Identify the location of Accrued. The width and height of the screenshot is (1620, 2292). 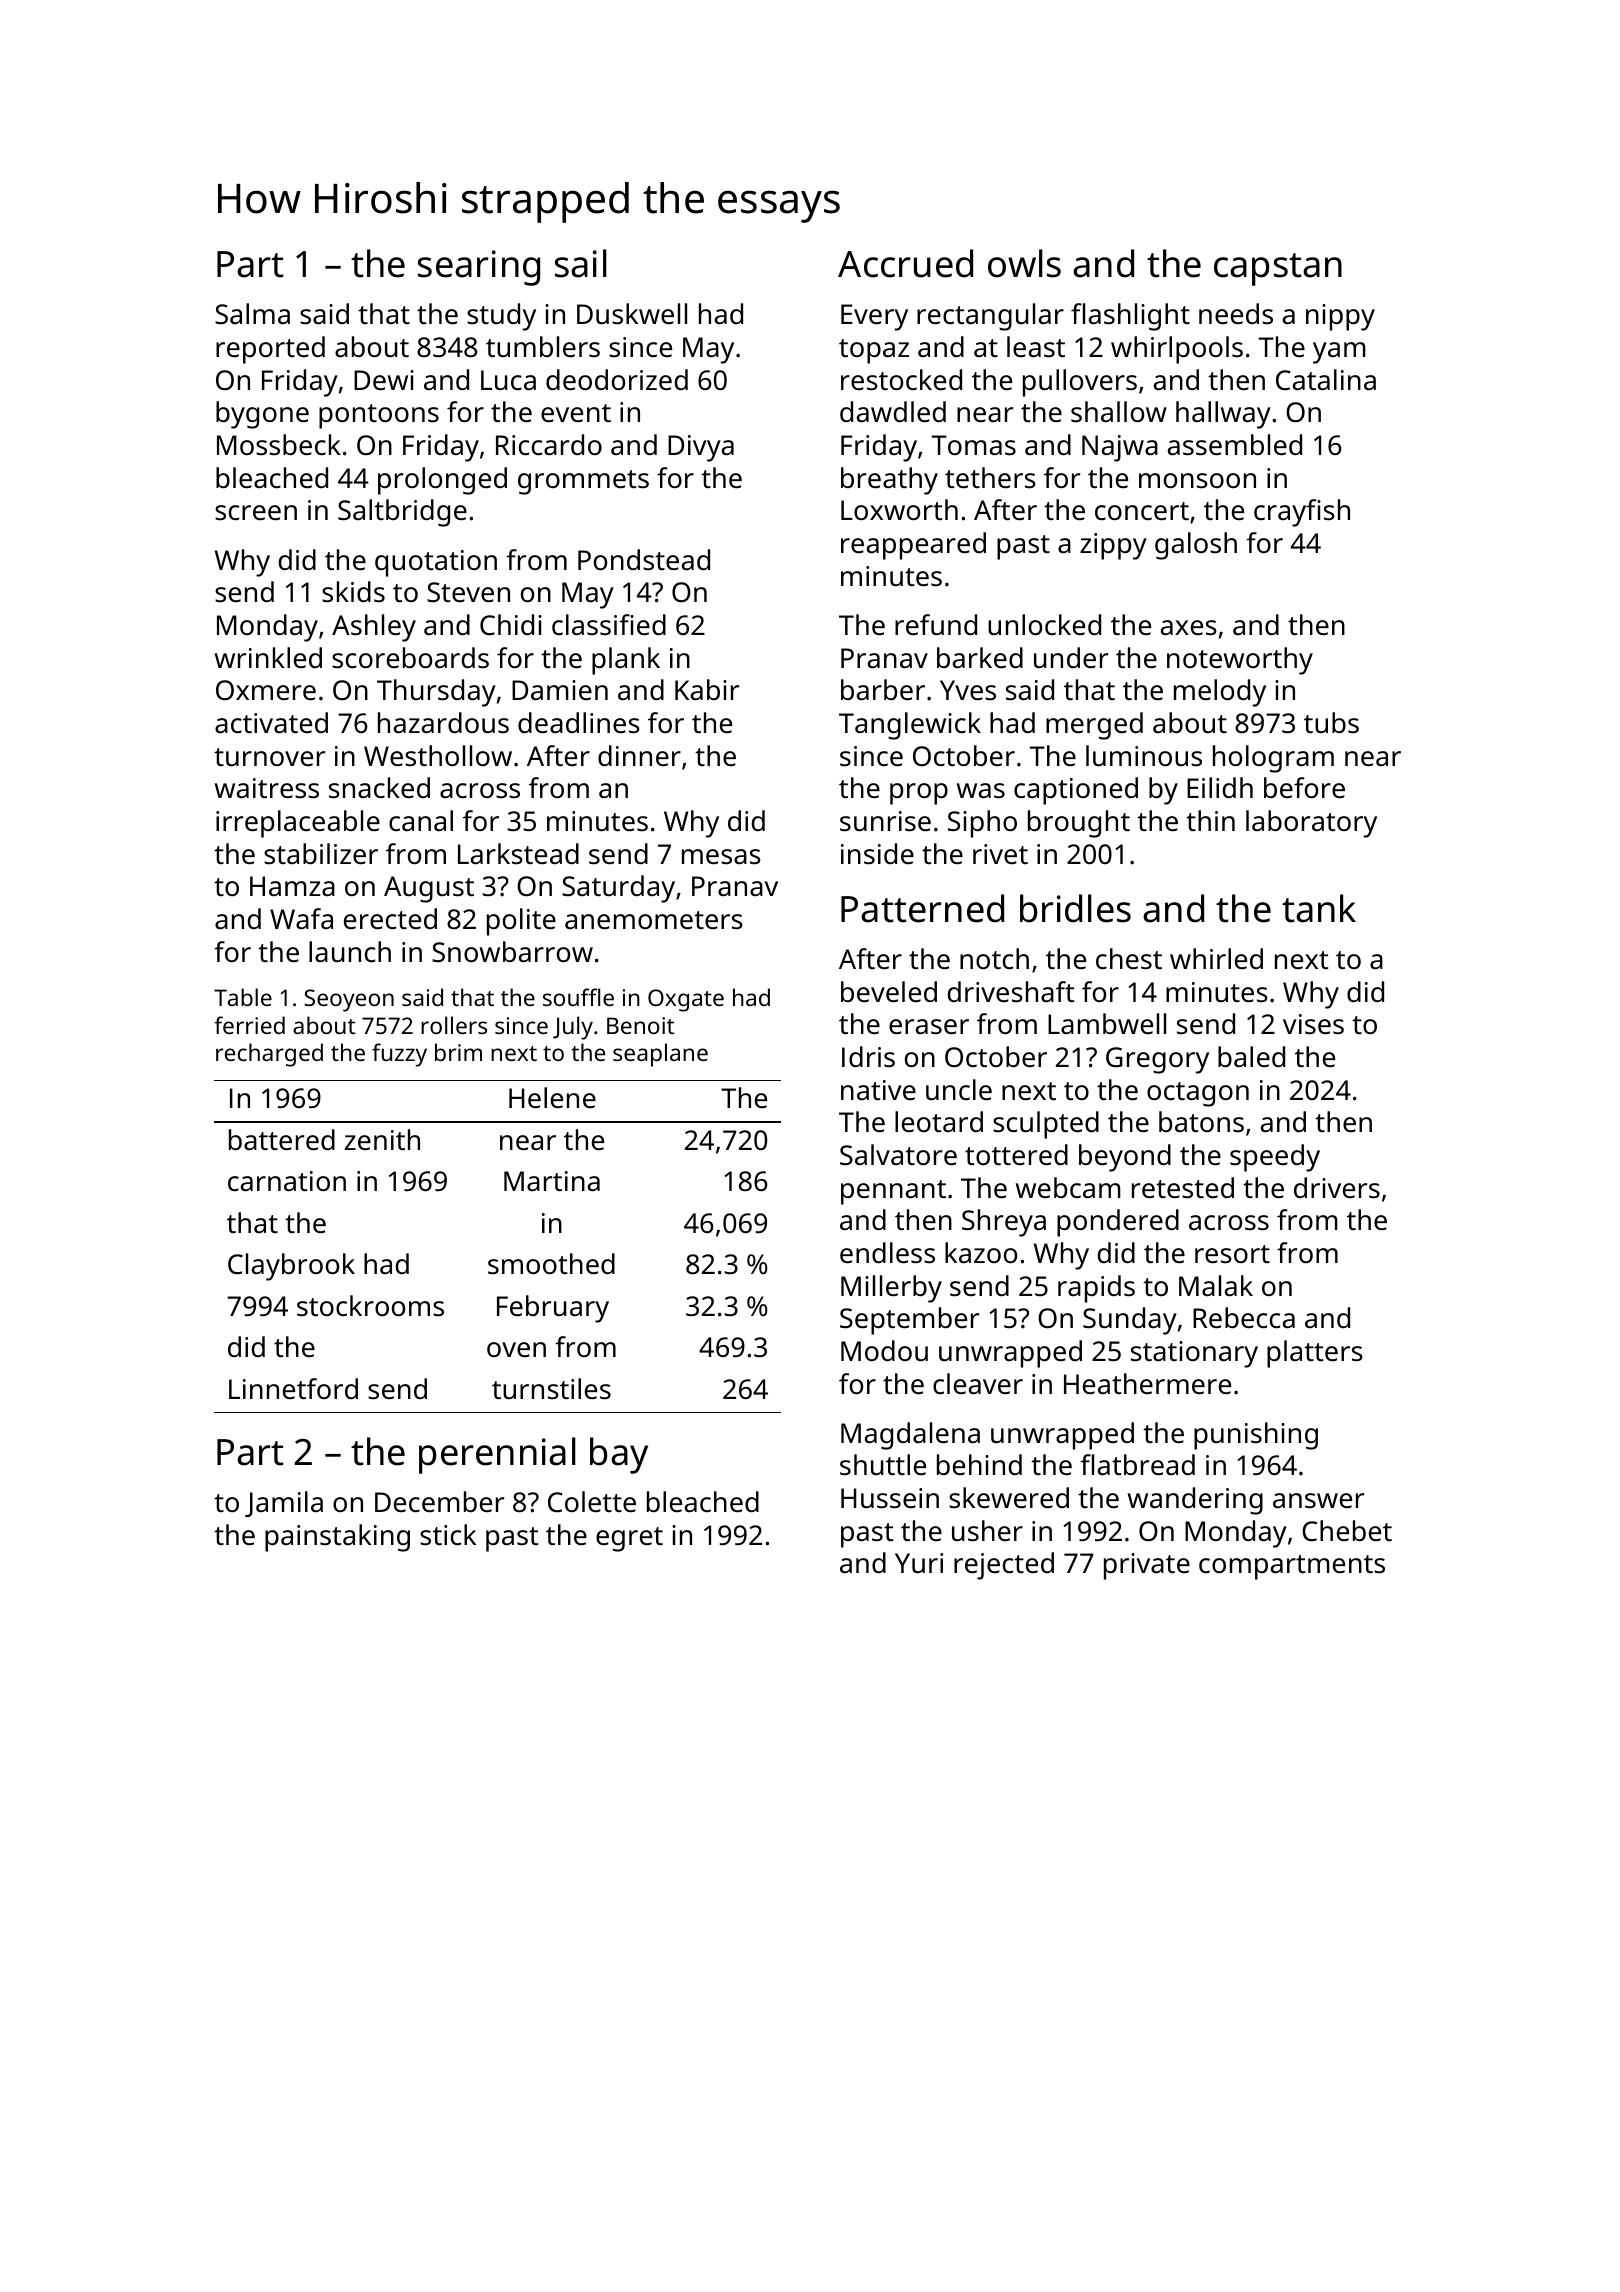
(905, 263).
